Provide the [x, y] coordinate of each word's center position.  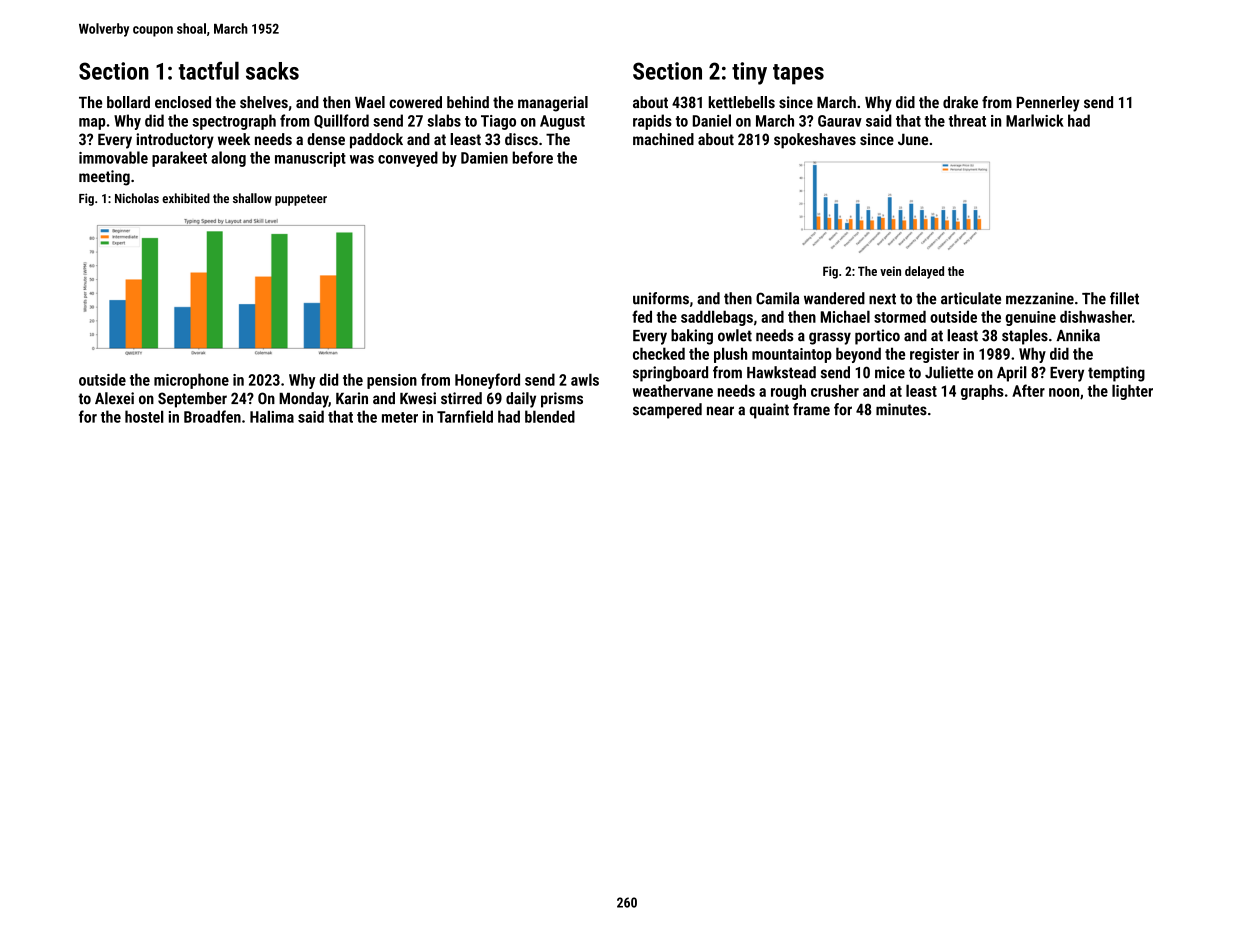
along [228, 159]
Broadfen [212, 416]
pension [392, 381]
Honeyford [487, 381]
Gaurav [840, 121]
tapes [798, 74]
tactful [209, 70]
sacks [272, 71]
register [934, 355]
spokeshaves [815, 141]
